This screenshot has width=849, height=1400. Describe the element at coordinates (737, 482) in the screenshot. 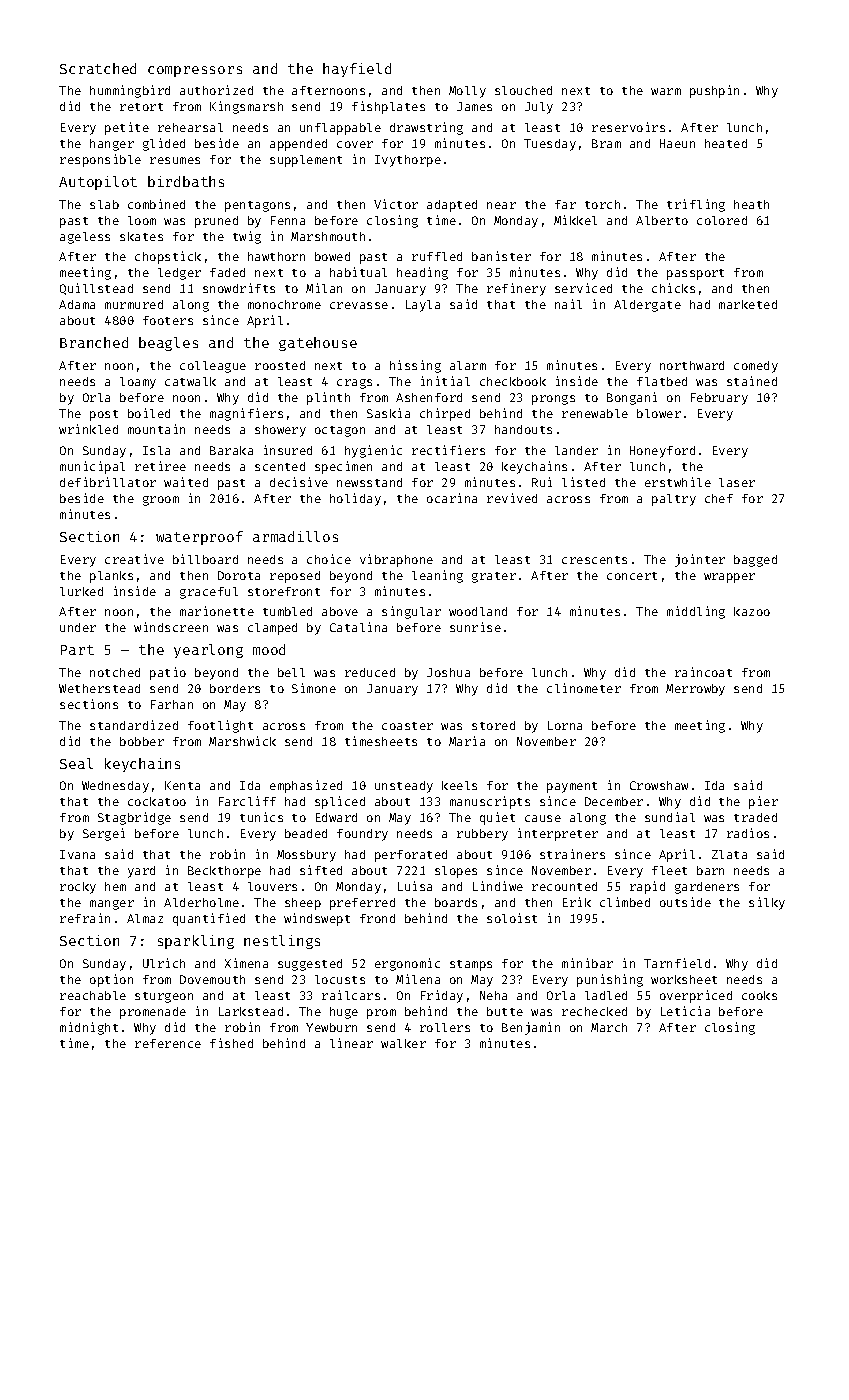

I see `laser` at that location.
